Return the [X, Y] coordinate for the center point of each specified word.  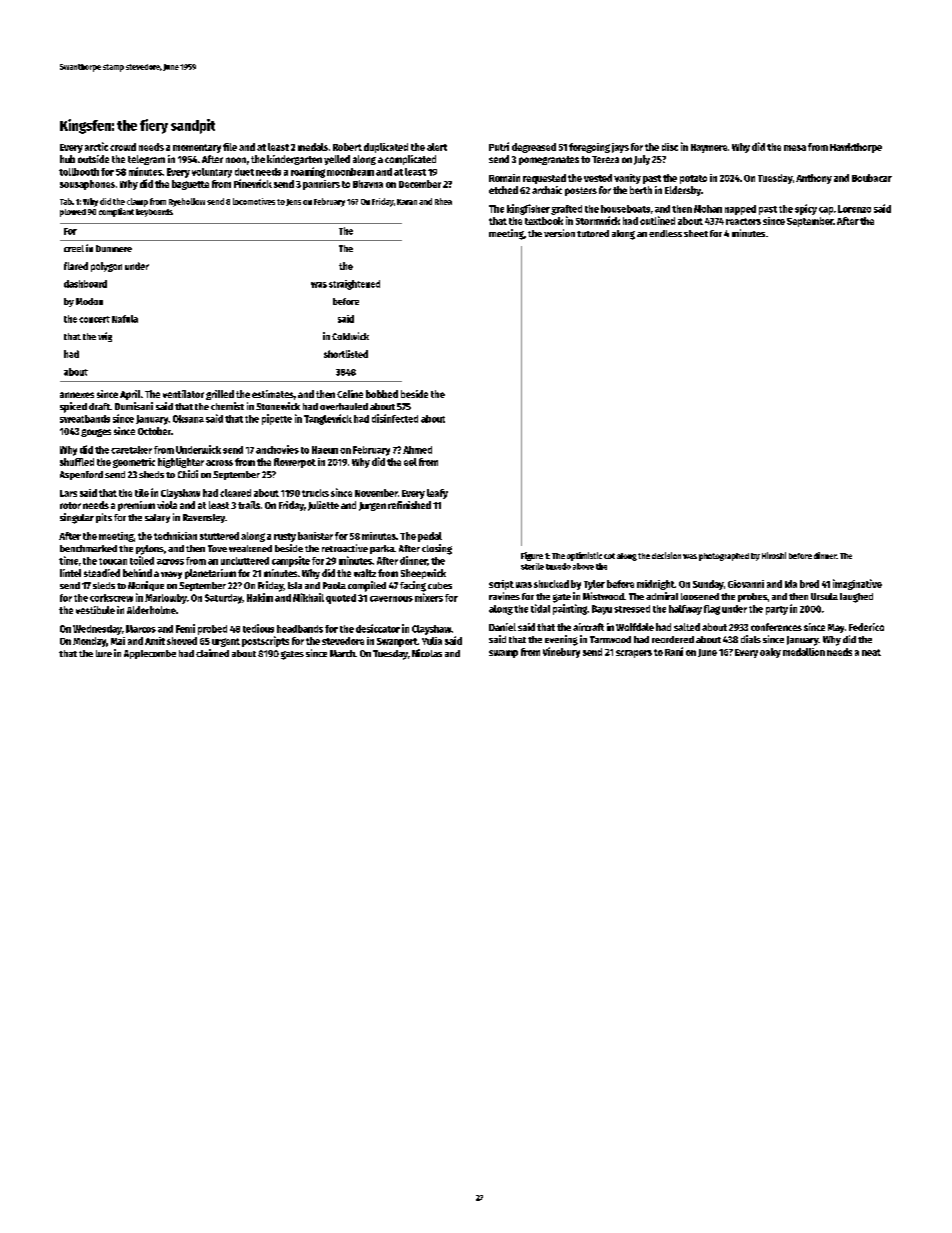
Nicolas [427, 653]
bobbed [382, 394]
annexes [77, 395]
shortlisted [346, 354]
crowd [123, 147]
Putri [499, 146]
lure [104, 653]
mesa [795, 148]
